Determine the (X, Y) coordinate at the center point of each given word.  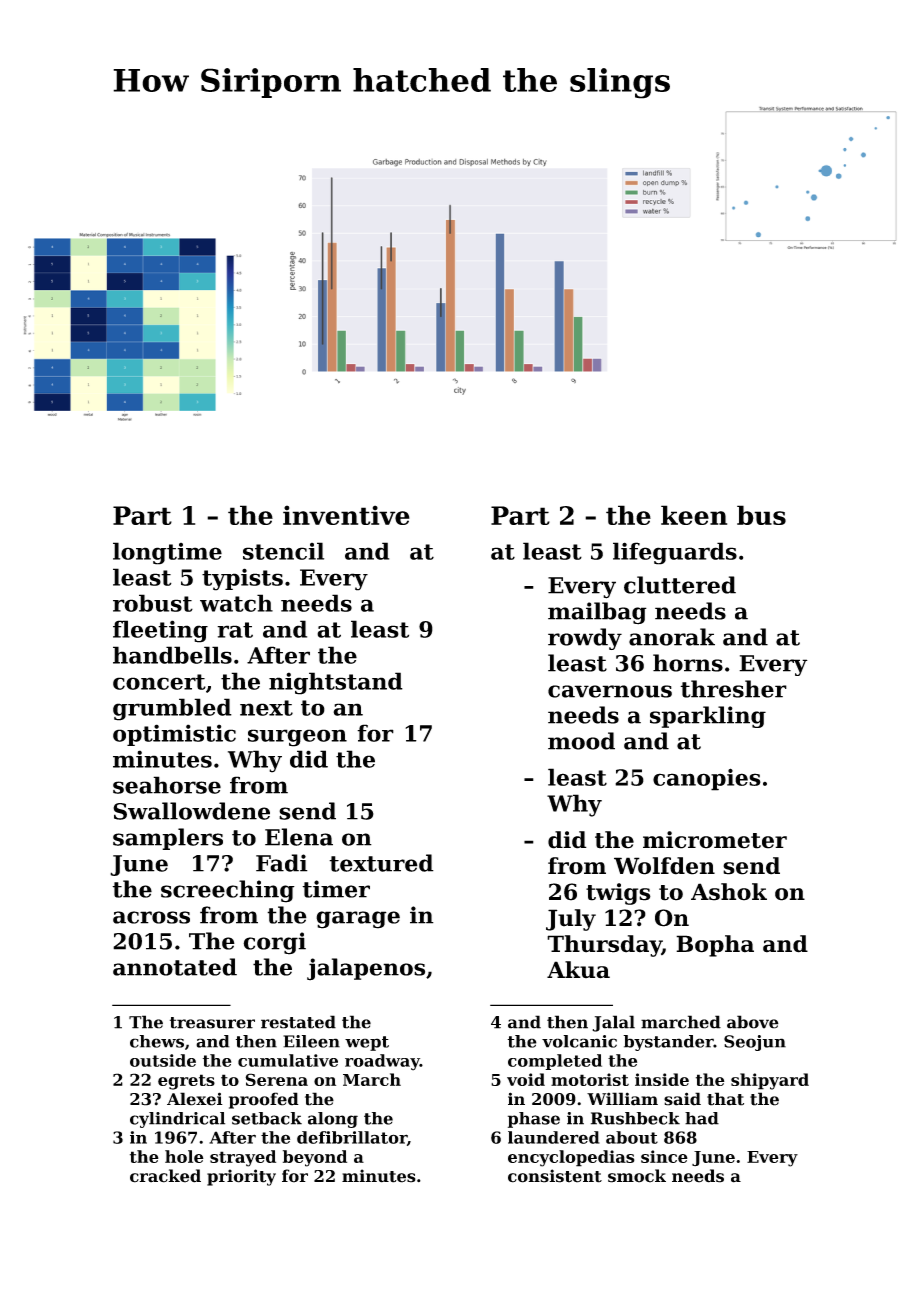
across (151, 917)
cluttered (680, 585)
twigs (618, 894)
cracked (165, 1176)
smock (637, 1176)
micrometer (715, 840)
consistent (555, 1176)
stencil (283, 551)
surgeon (297, 738)
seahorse (167, 785)
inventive (346, 515)
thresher (733, 689)
